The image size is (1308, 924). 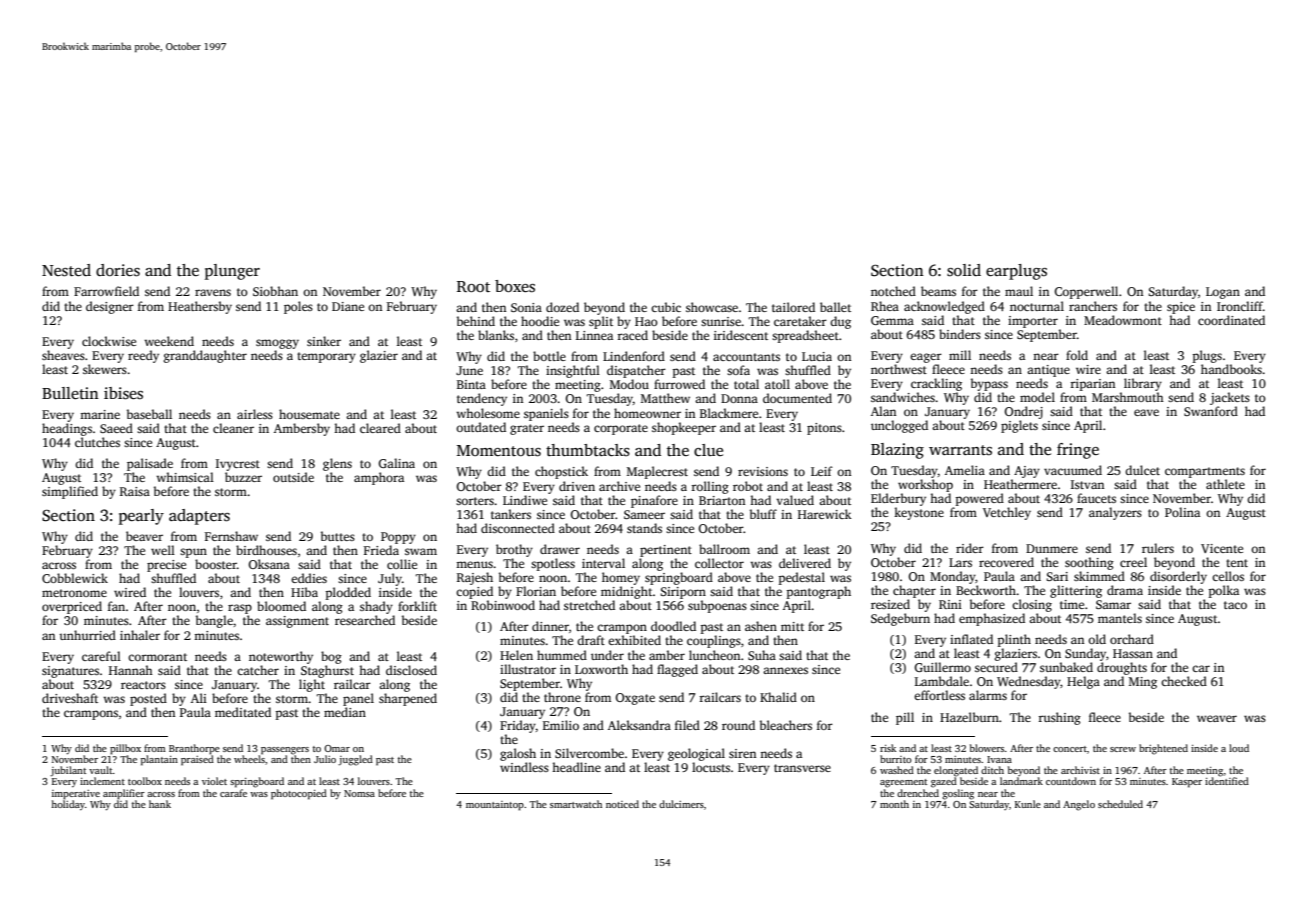 What do you see at coordinates (992, 619) in the screenshot?
I see `emphasized` at bounding box center [992, 619].
